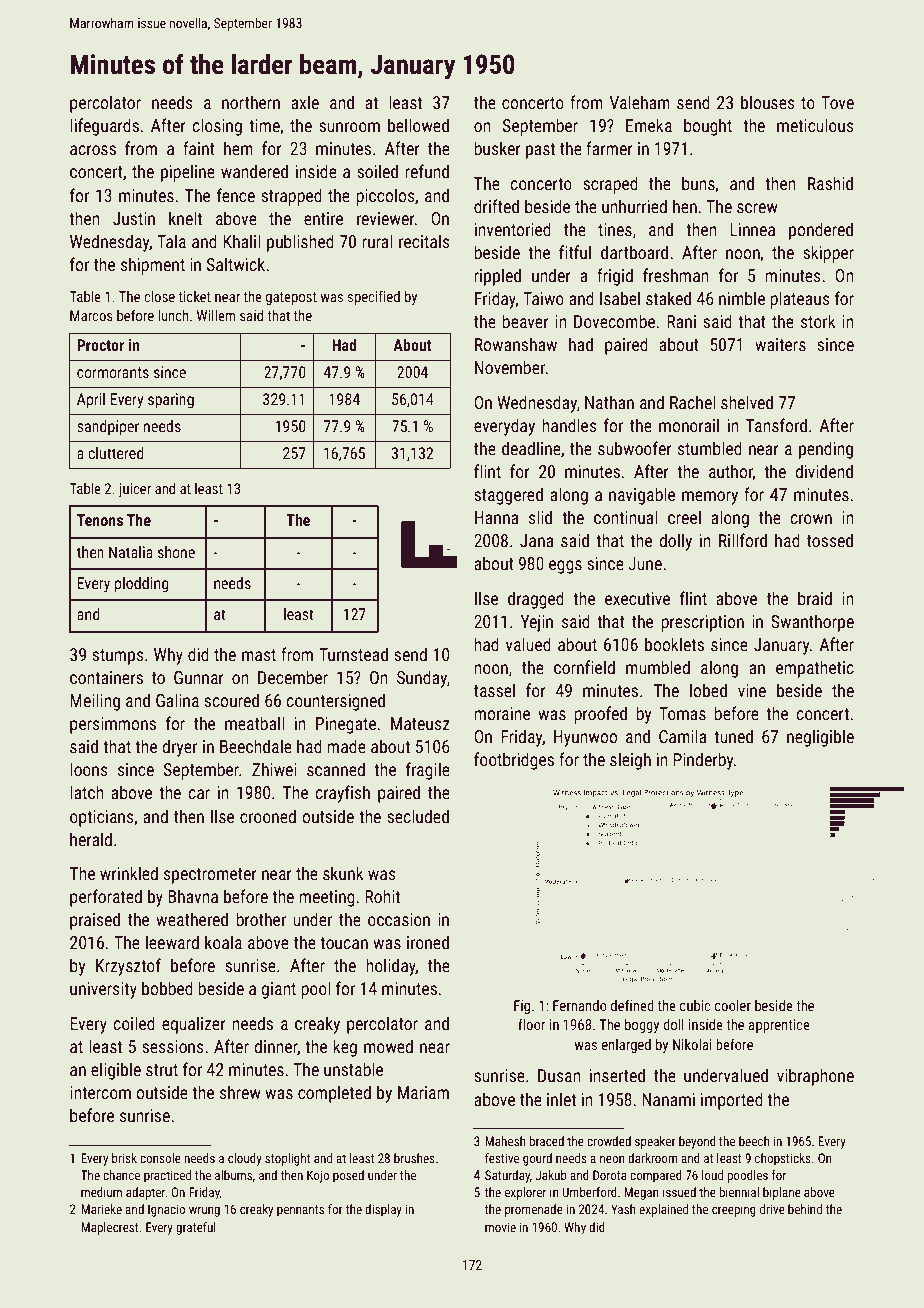 This screenshot has height=1308, width=924. I want to click on footbridges, so click(514, 761).
